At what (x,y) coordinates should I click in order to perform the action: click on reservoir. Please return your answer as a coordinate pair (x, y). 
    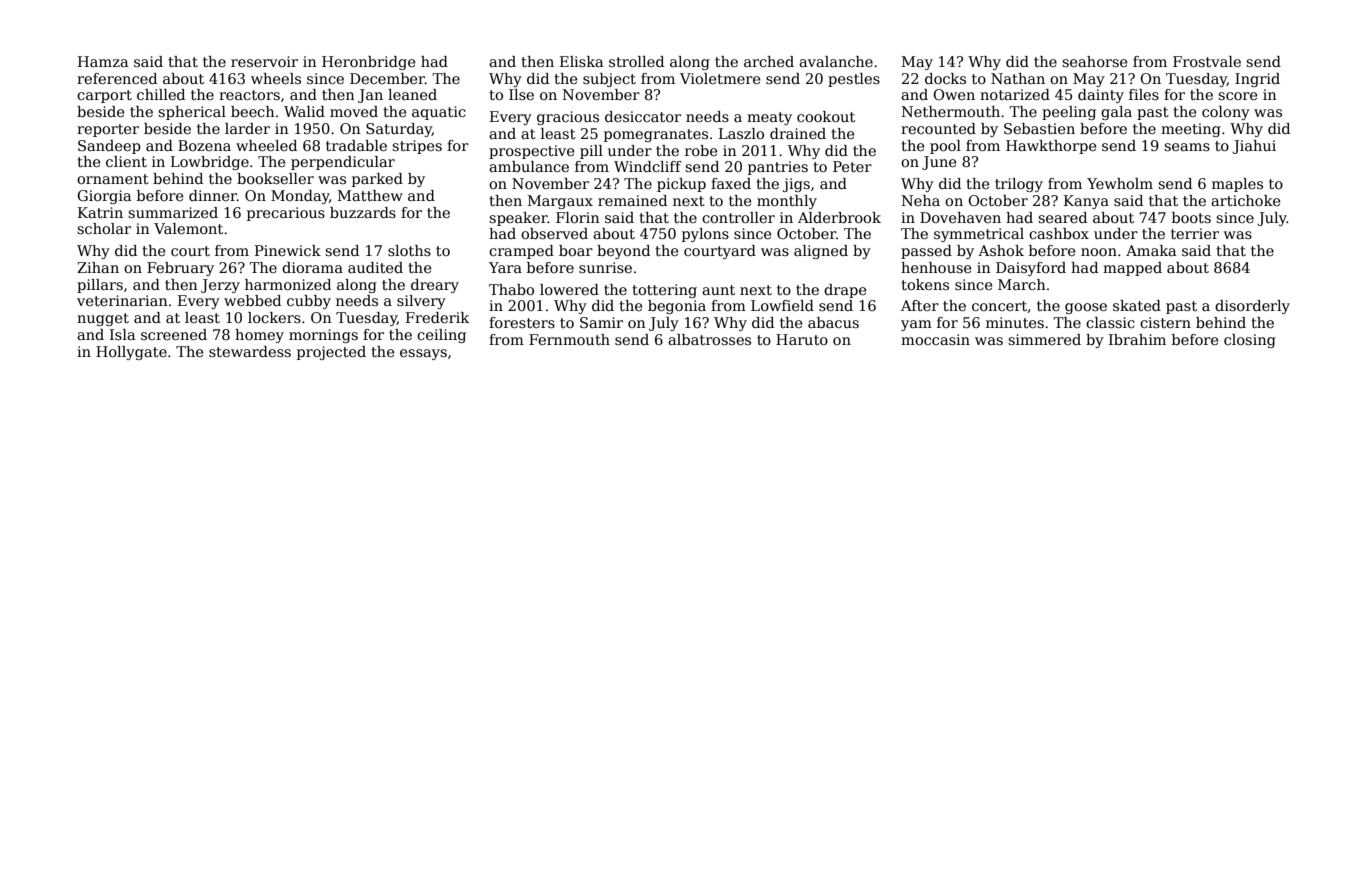
    Looking at the image, I should click on (264, 61).
